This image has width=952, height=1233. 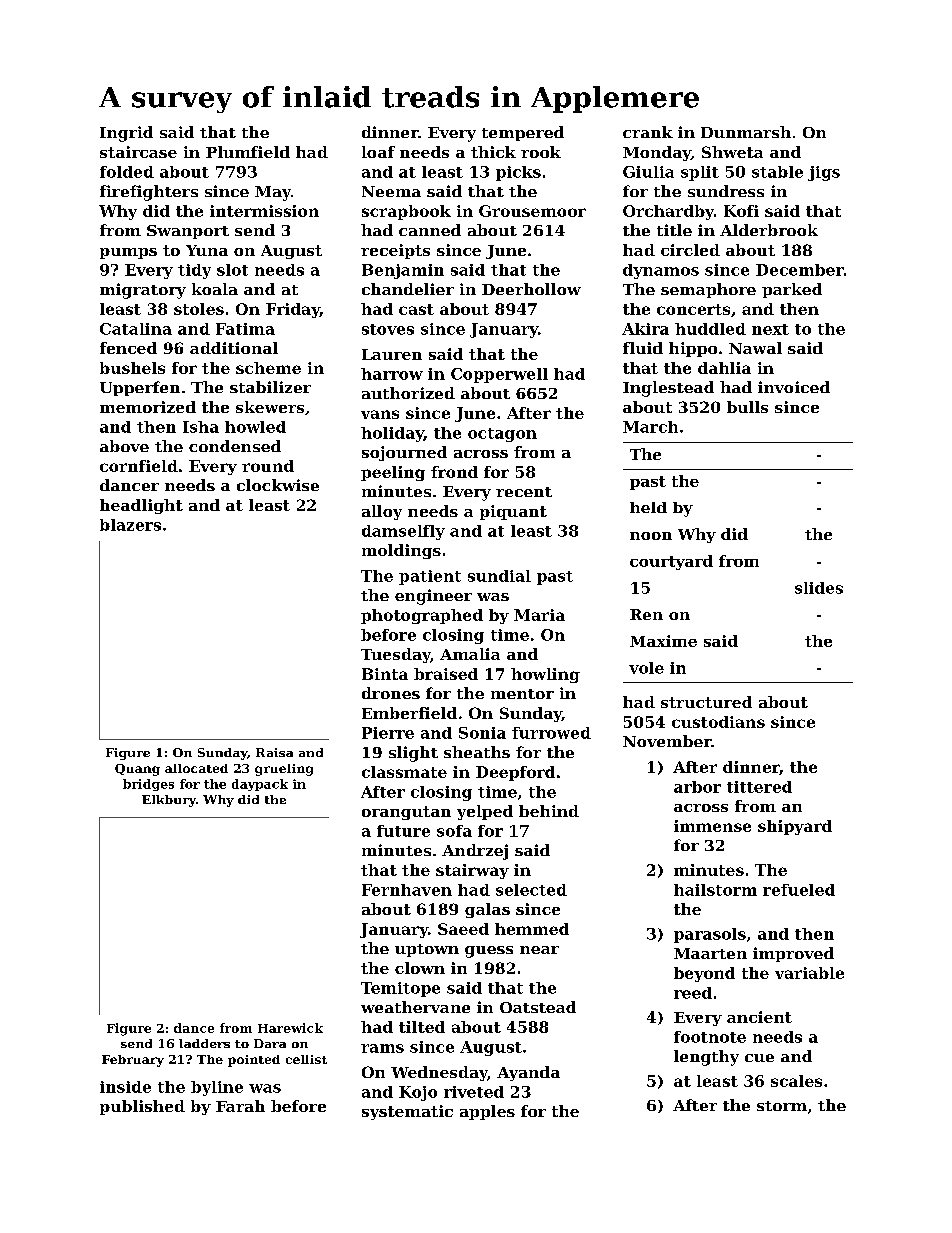 What do you see at coordinates (485, 812) in the image?
I see `yelped` at bounding box center [485, 812].
